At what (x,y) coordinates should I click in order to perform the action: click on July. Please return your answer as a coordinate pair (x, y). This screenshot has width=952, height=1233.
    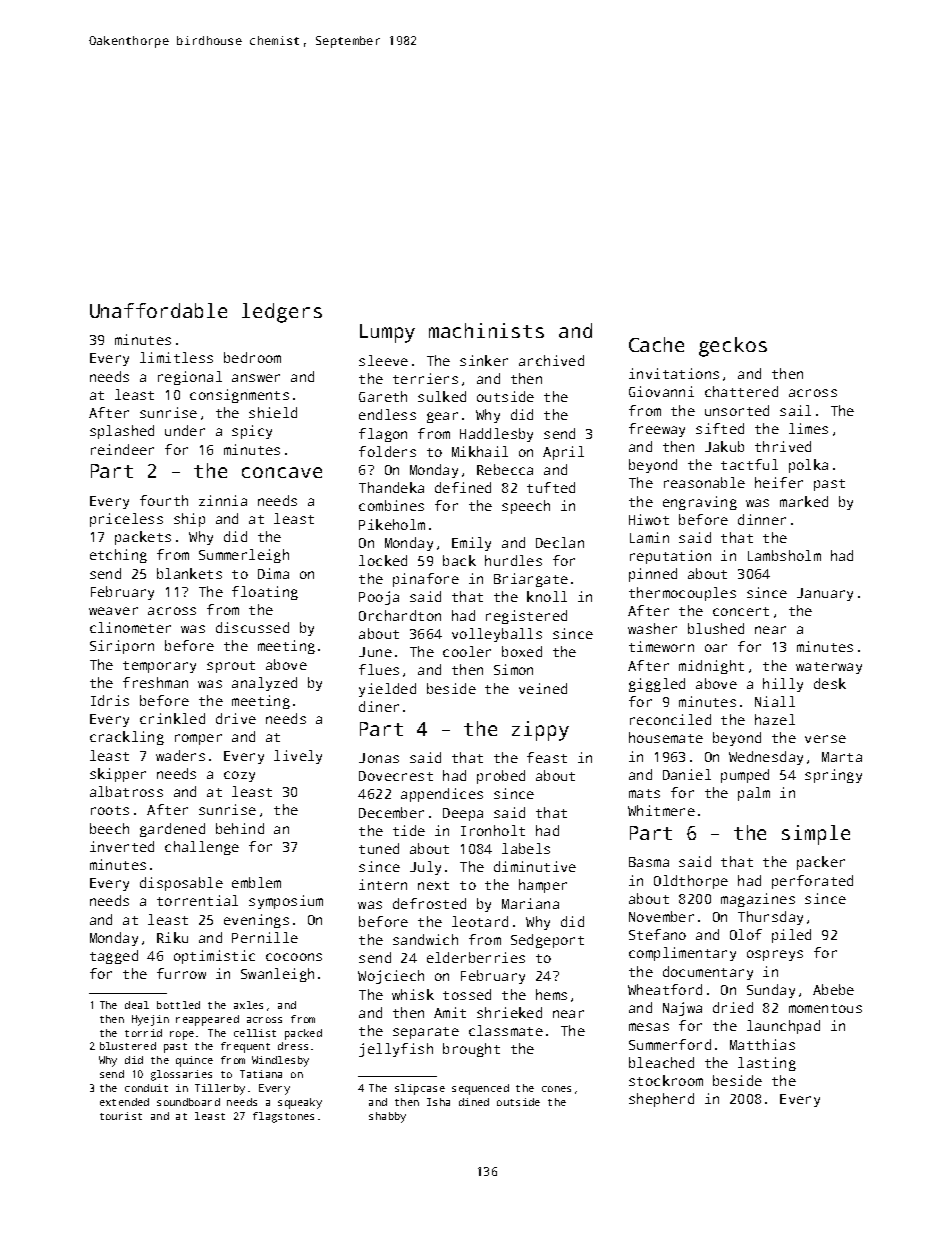
    Looking at the image, I should click on (425, 868).
